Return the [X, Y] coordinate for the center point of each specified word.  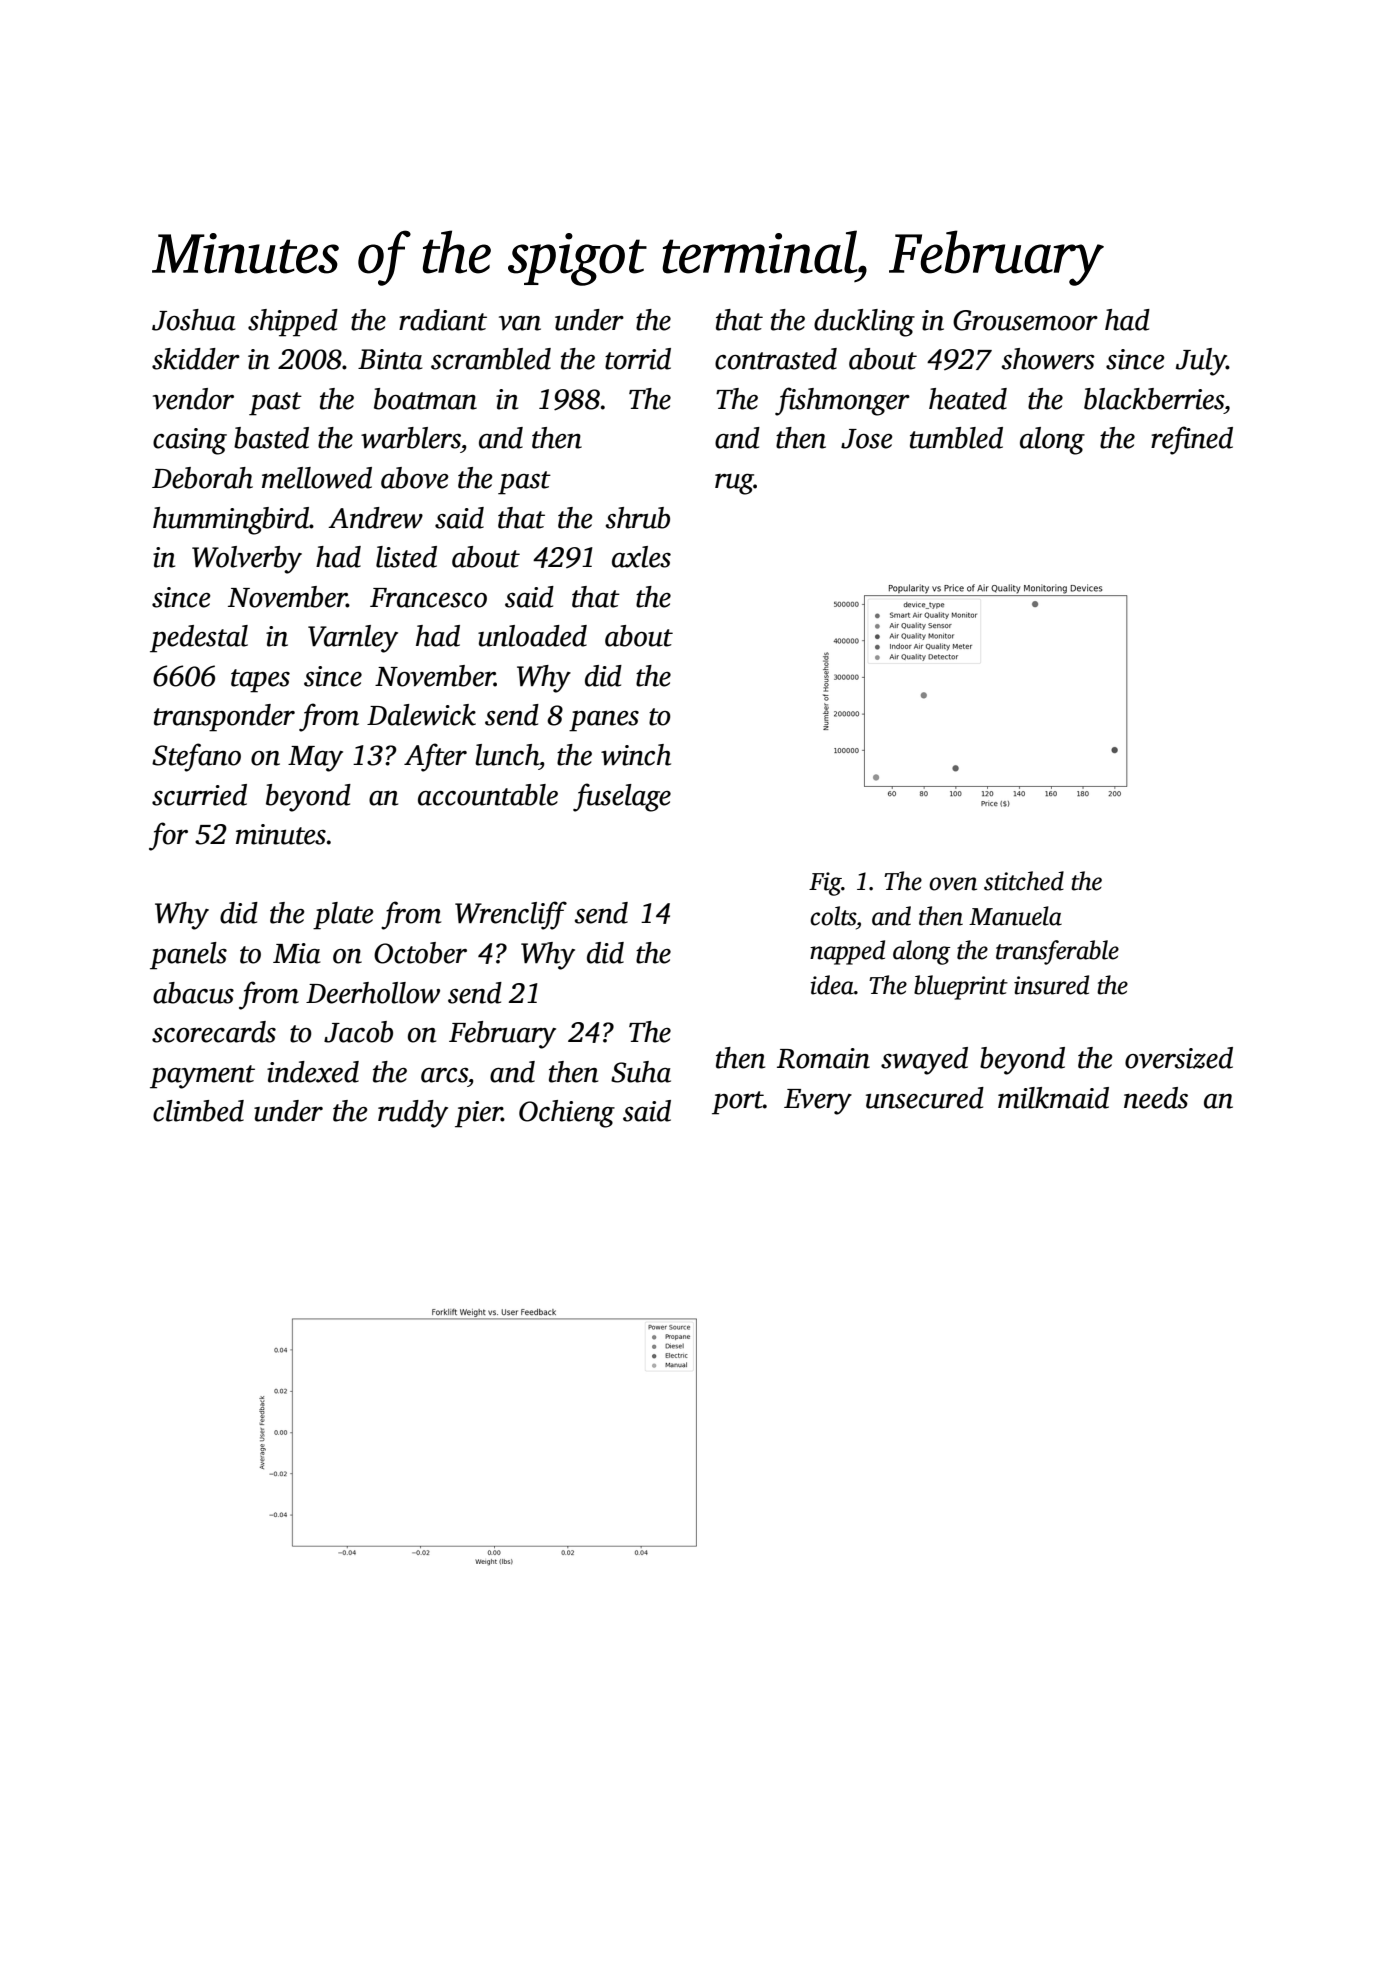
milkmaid [1053, 1098]
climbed [198, 1111]
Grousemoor [1025, 320]
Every [818, 1102]
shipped [293, 323]
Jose [867, 439]
